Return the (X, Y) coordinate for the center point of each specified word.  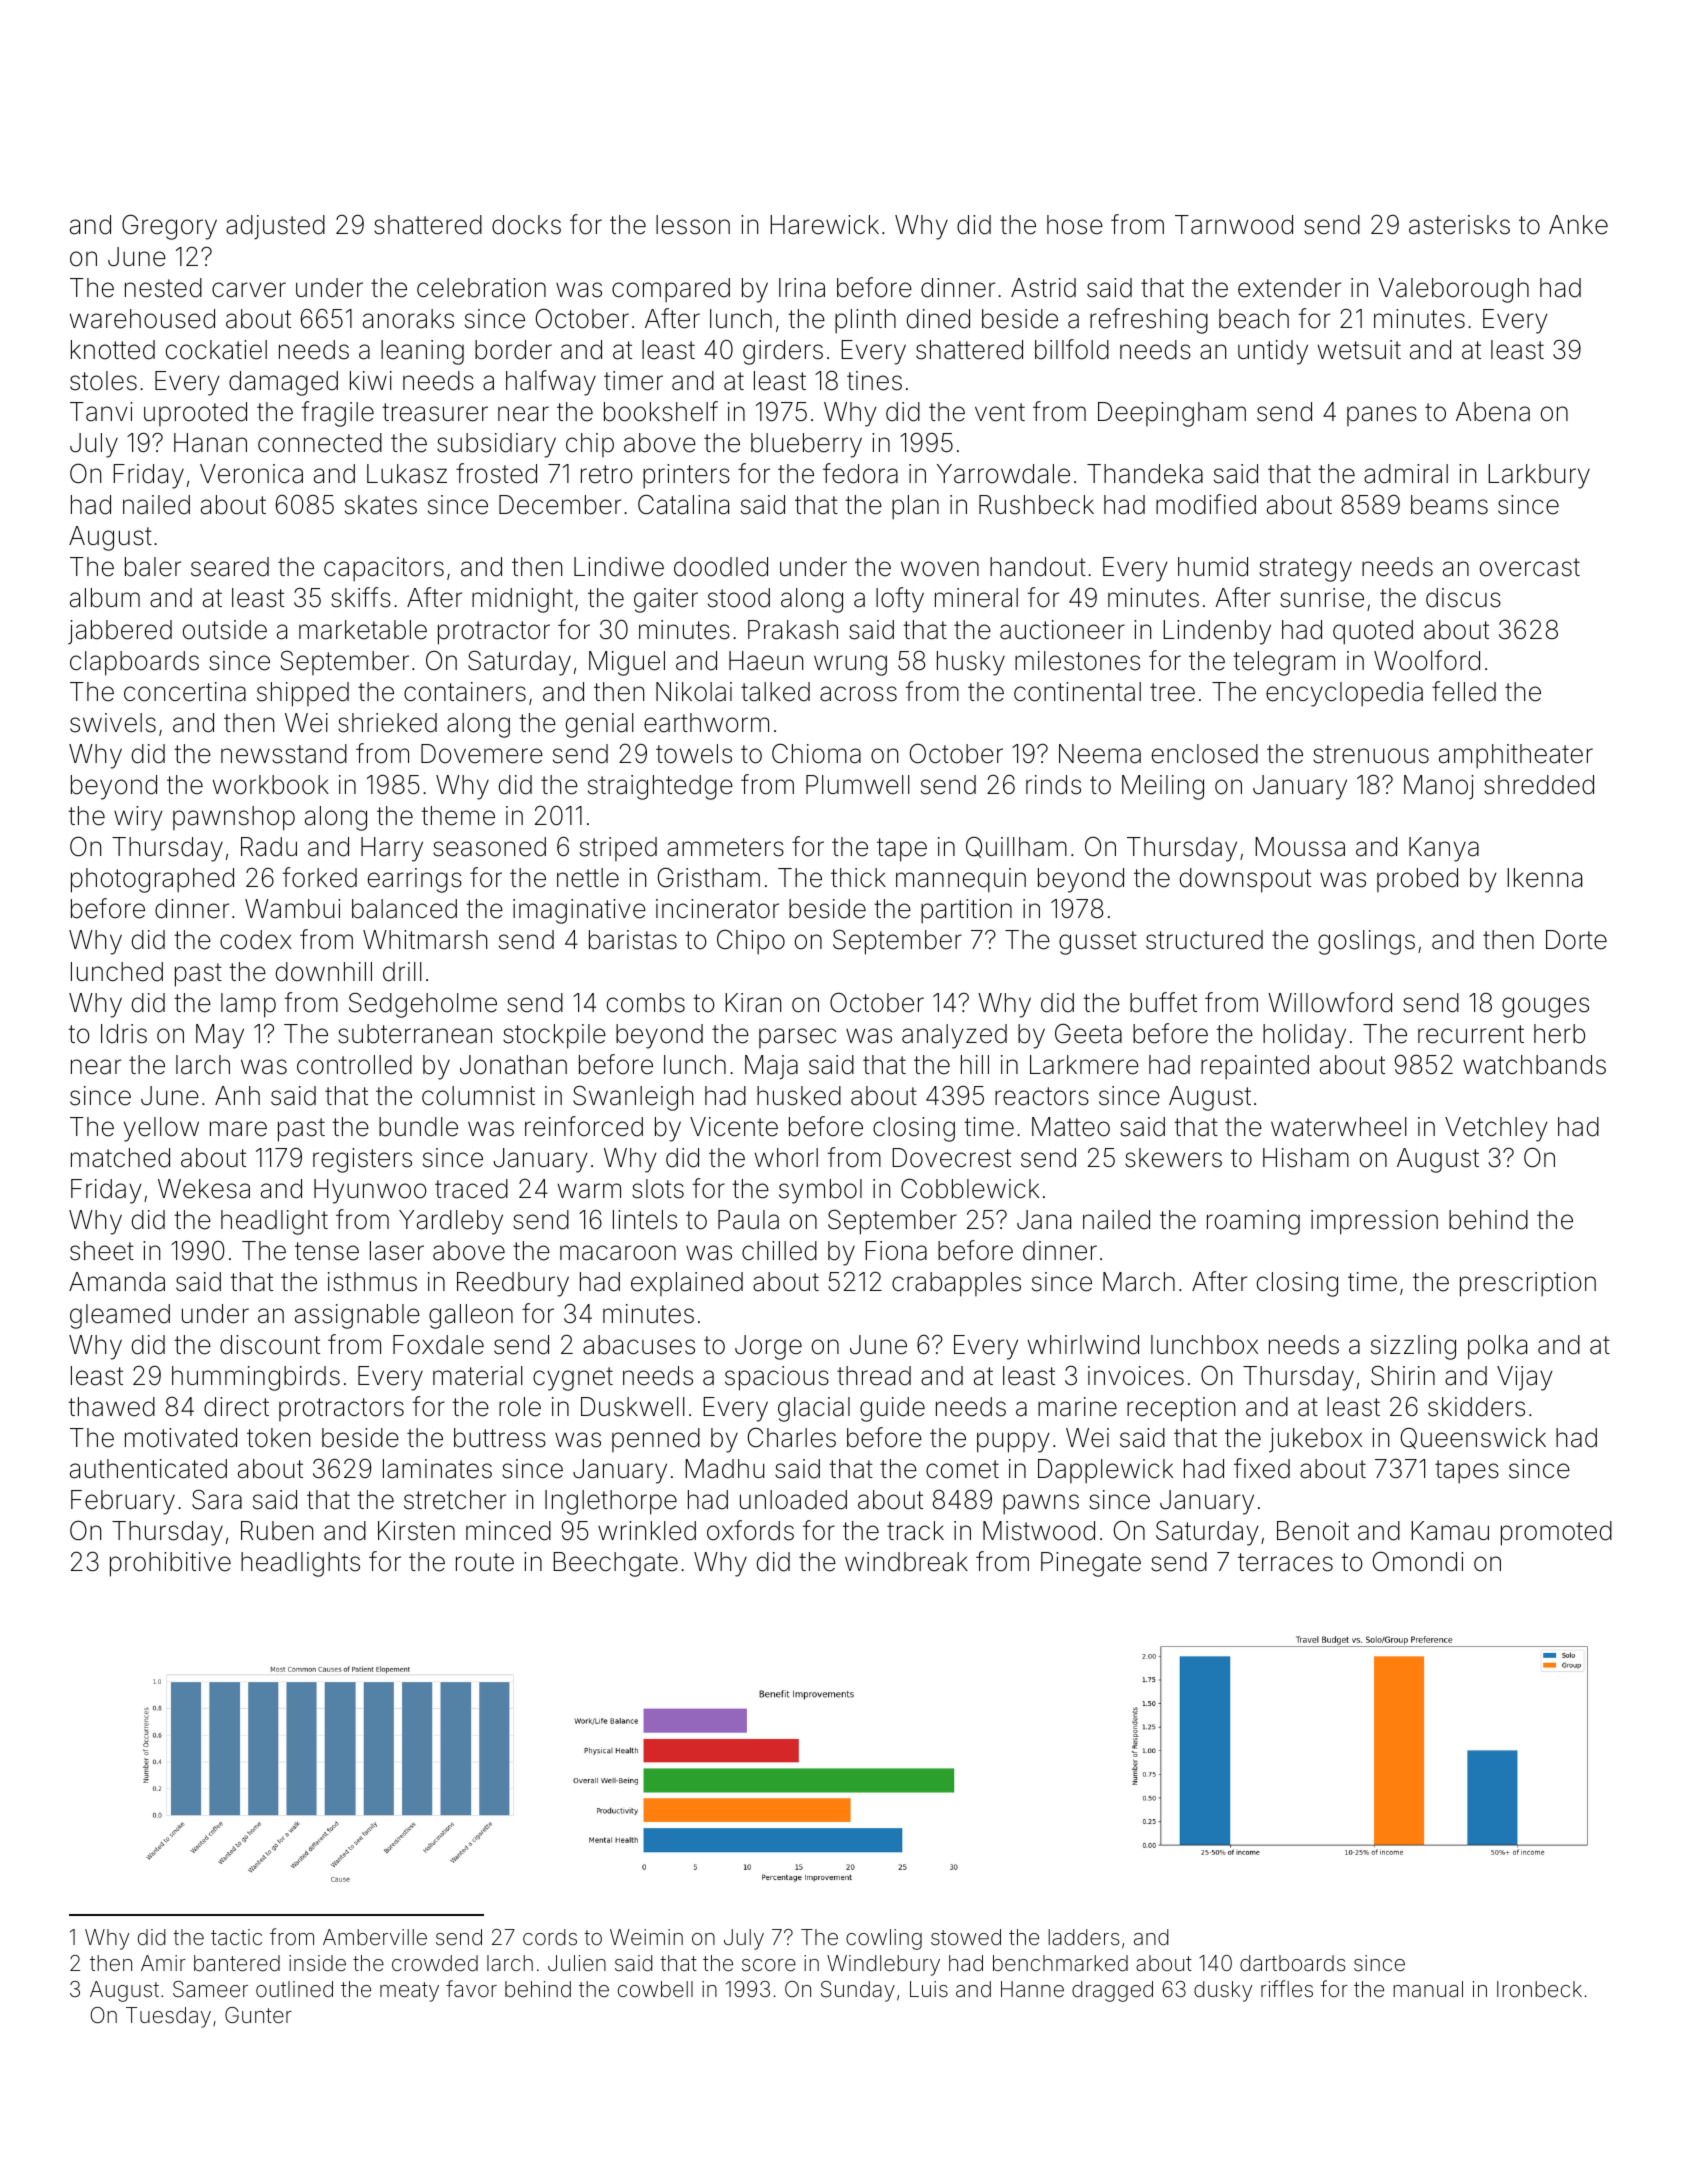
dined (938, 319)
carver (249, 290)
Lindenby (1217, 632)
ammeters (725, 847)
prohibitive (170, 1564)
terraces (1285, 1562)
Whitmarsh (425, 940)
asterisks (1459, 225)
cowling (884, 1939)
